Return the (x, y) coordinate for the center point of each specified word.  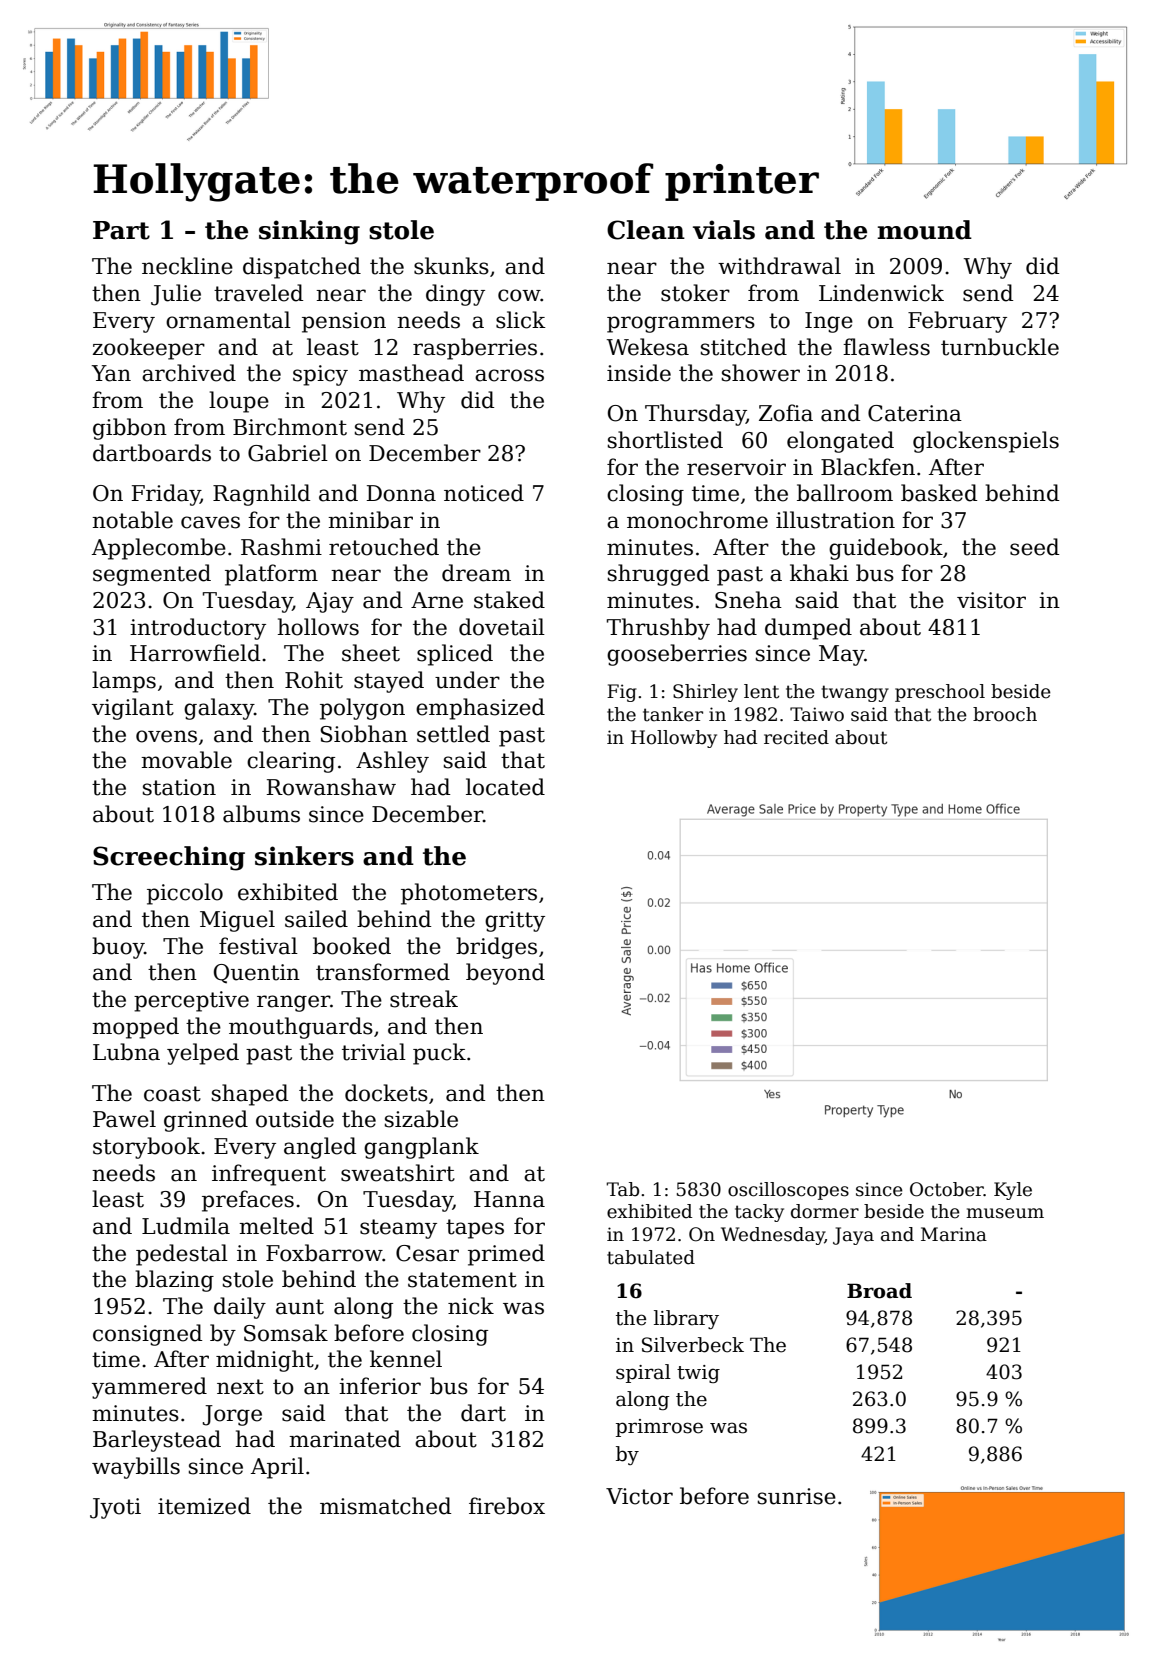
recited (796, 737)
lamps (124, 682)
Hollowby (674, 739)
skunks (451, 266)
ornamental (228, 320)
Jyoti (115, 1508)
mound (924, 230)
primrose (659, 1428)
